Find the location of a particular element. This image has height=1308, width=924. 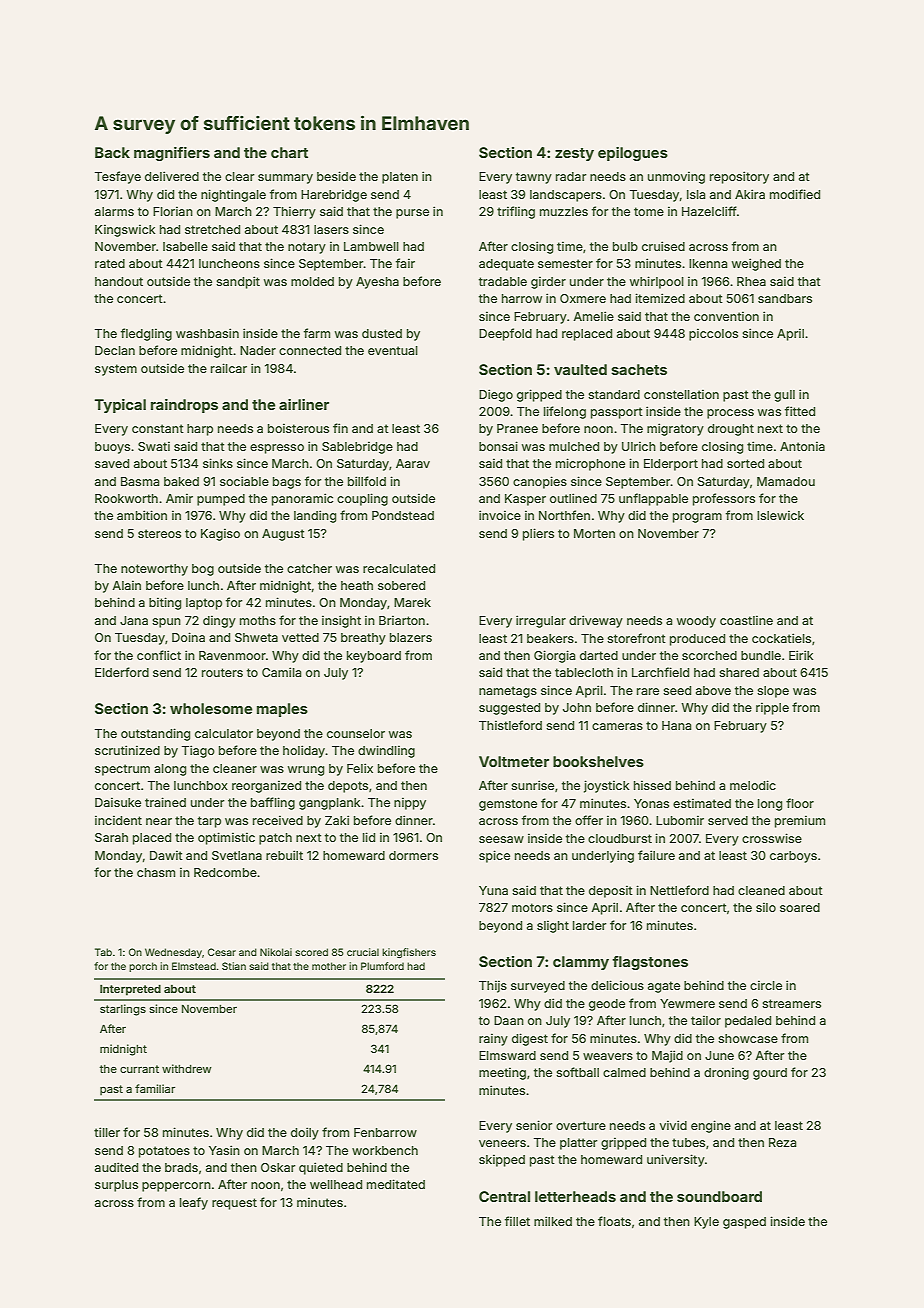

cleaner is located at coordinates (235, 768).
